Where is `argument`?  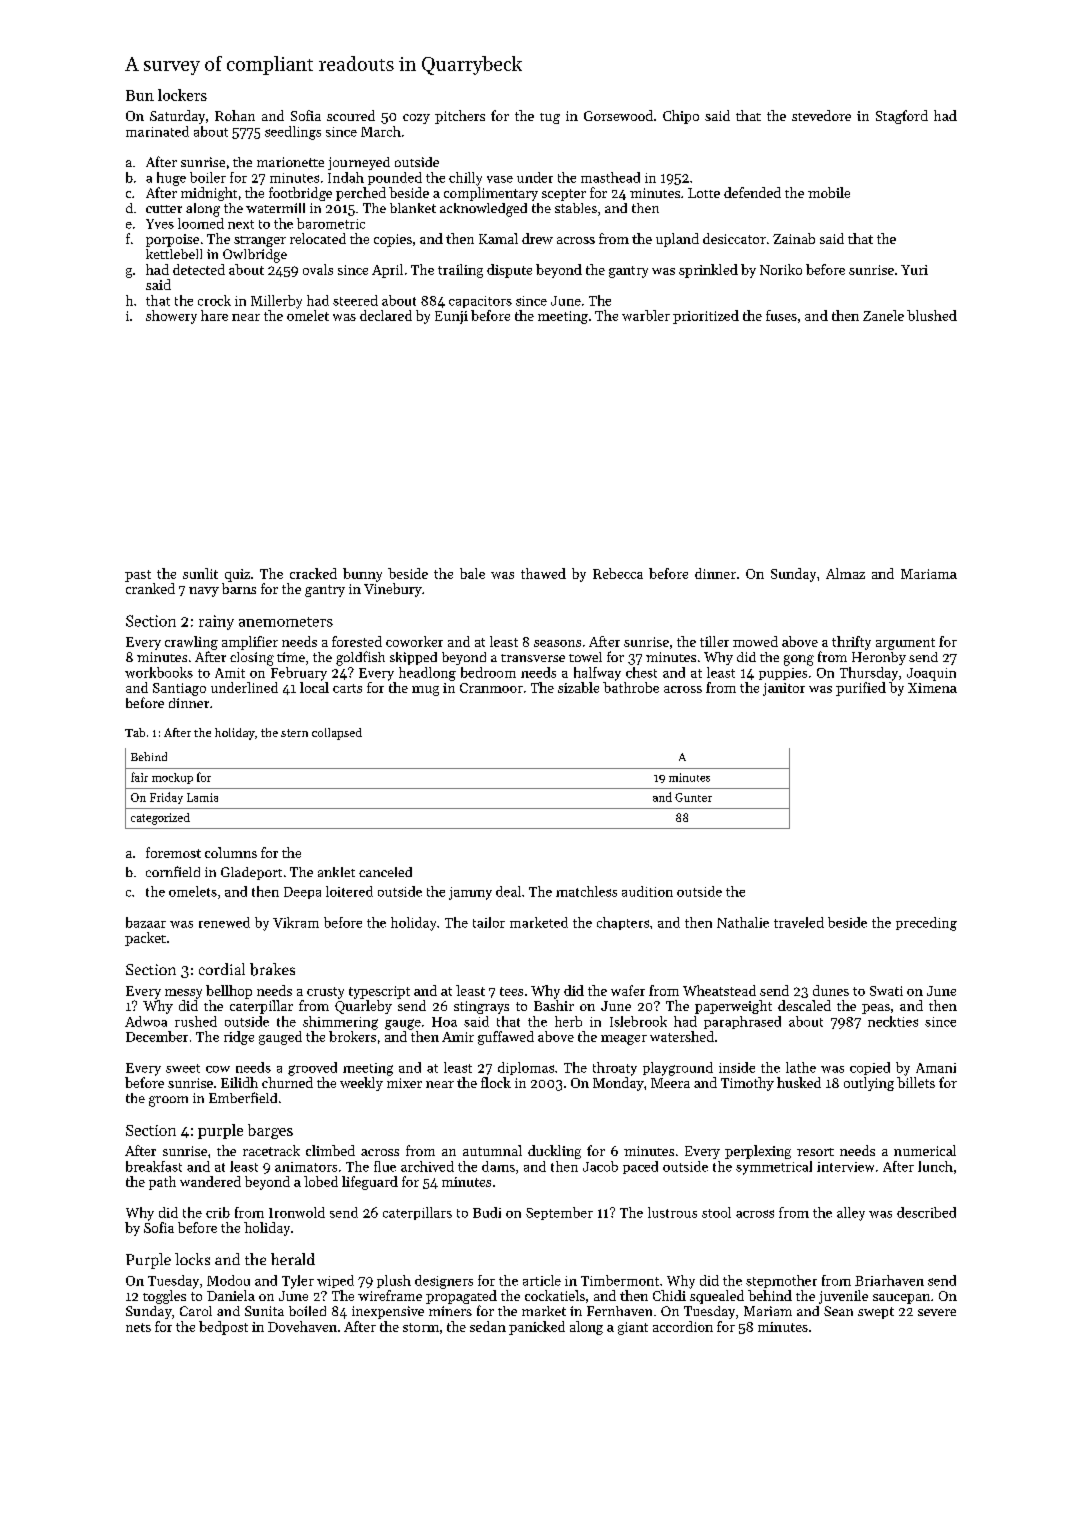 argument is located at coordinates (905, 644).
